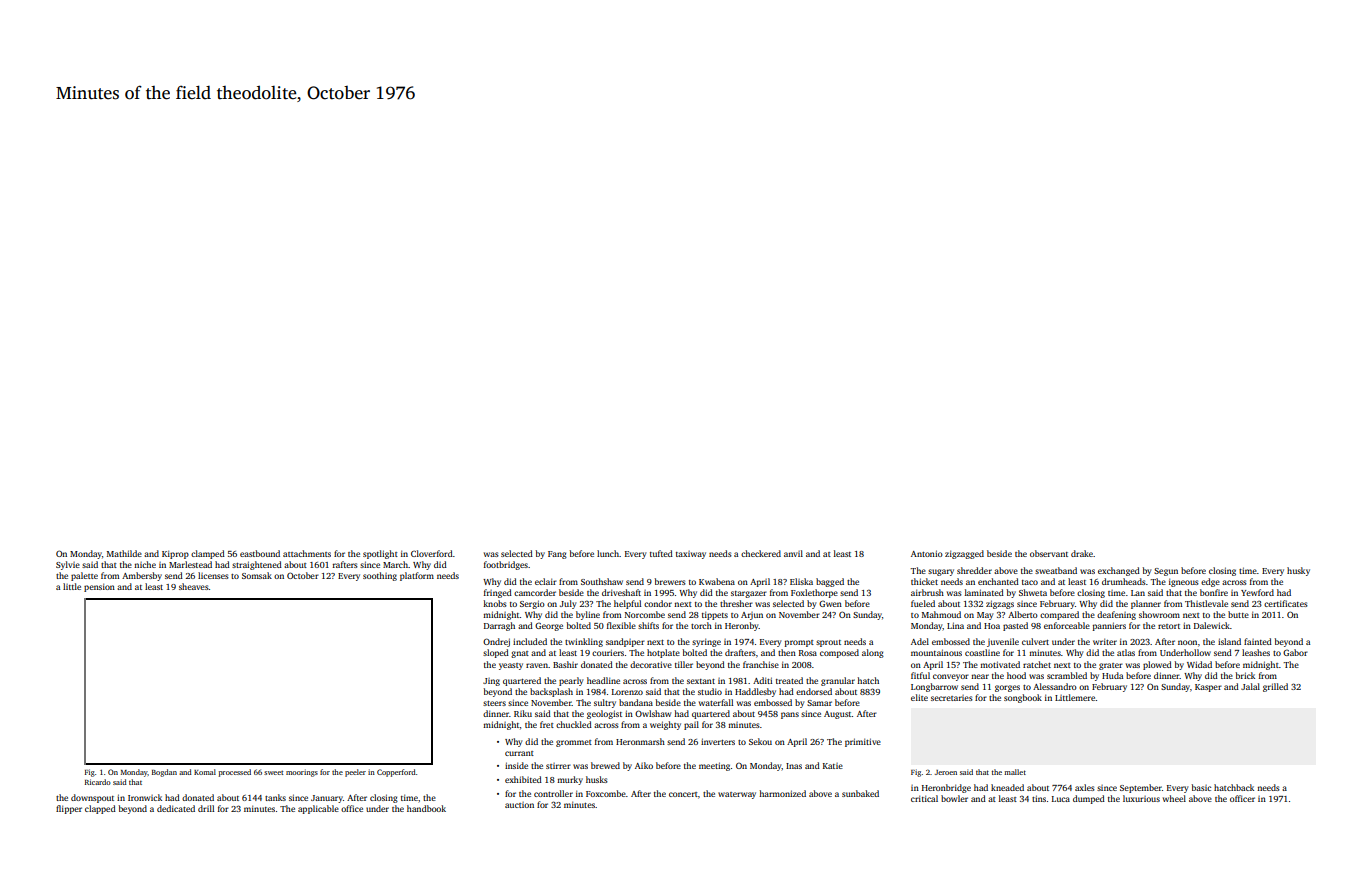  What do you see at coordinates (327, 799) in the image?
I see `January` at bounding box center [327, 799].
